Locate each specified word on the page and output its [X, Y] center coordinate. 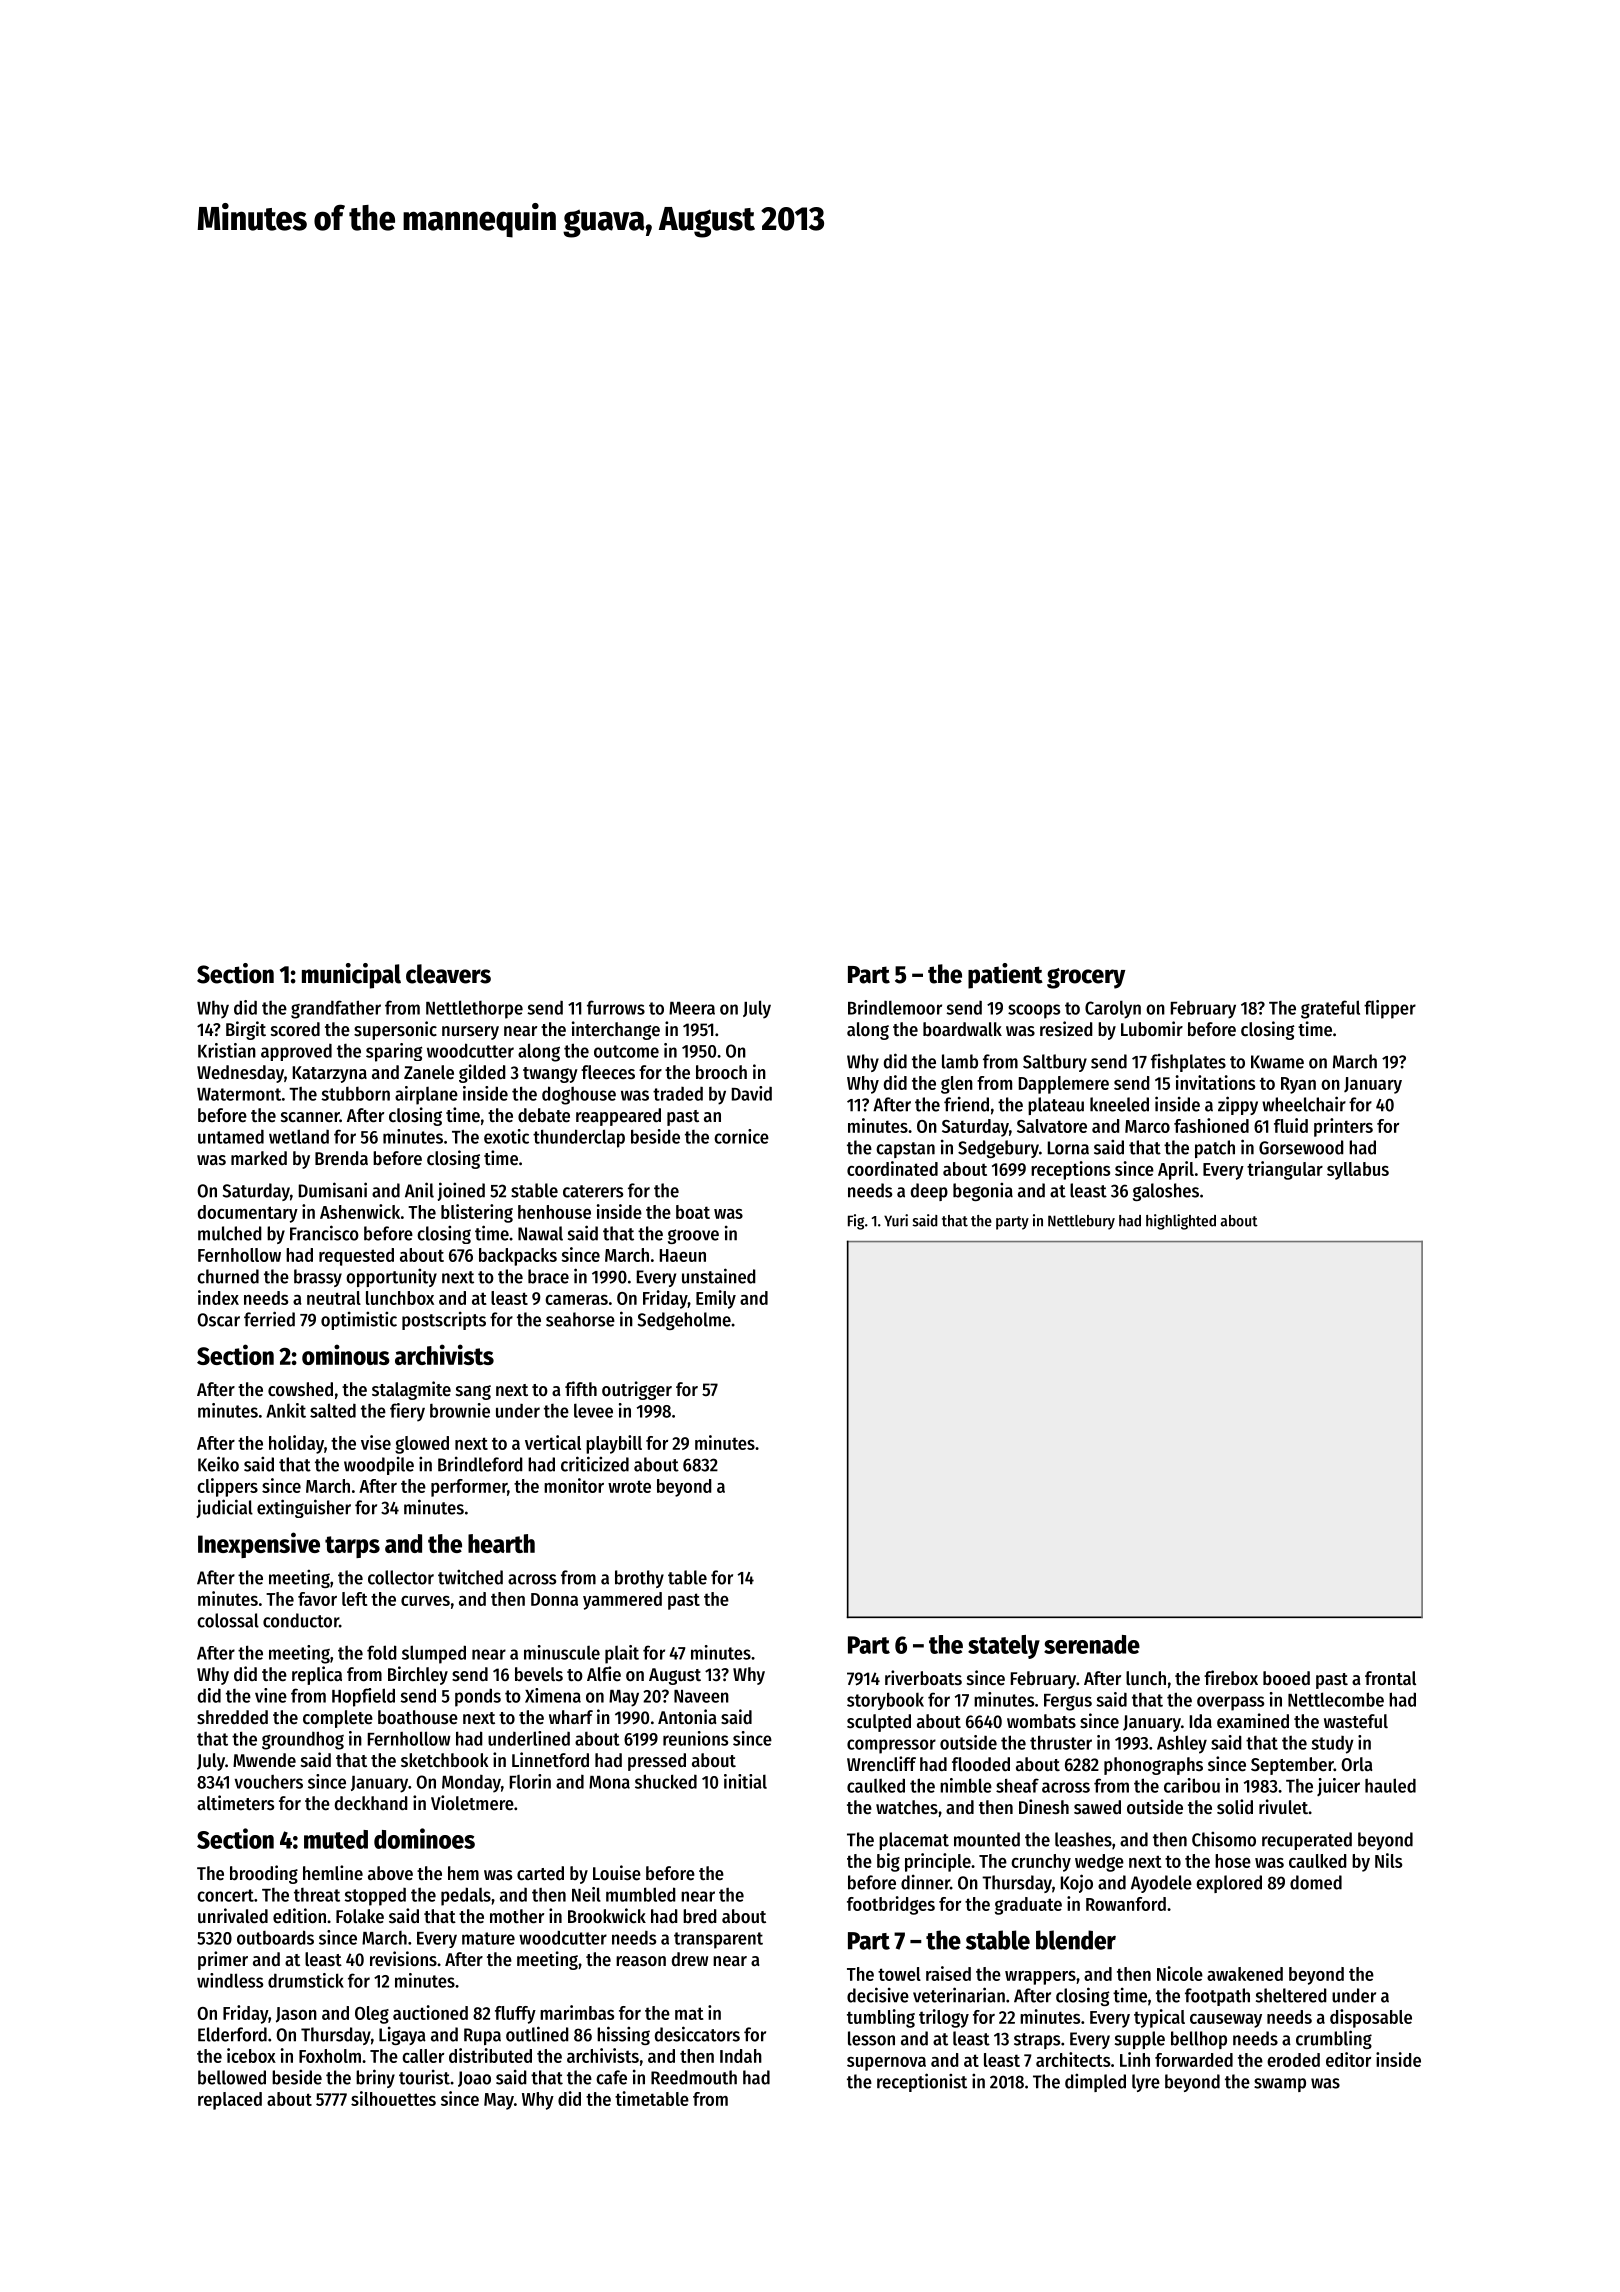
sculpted [879, 1723]
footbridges [891, 1905]
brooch [721, 1072]
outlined [537, 2034]
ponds [478, 1697]
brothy [639, 1579]
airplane [426, 1095]
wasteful [1356, 1721]
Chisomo [1224, 1839]
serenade [1092, 1644]
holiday [296, 1444]
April [1176, 1170]
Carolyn [1113, 1009]
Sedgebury [998, 1149]
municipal [351, 976]
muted [336, 1839]
